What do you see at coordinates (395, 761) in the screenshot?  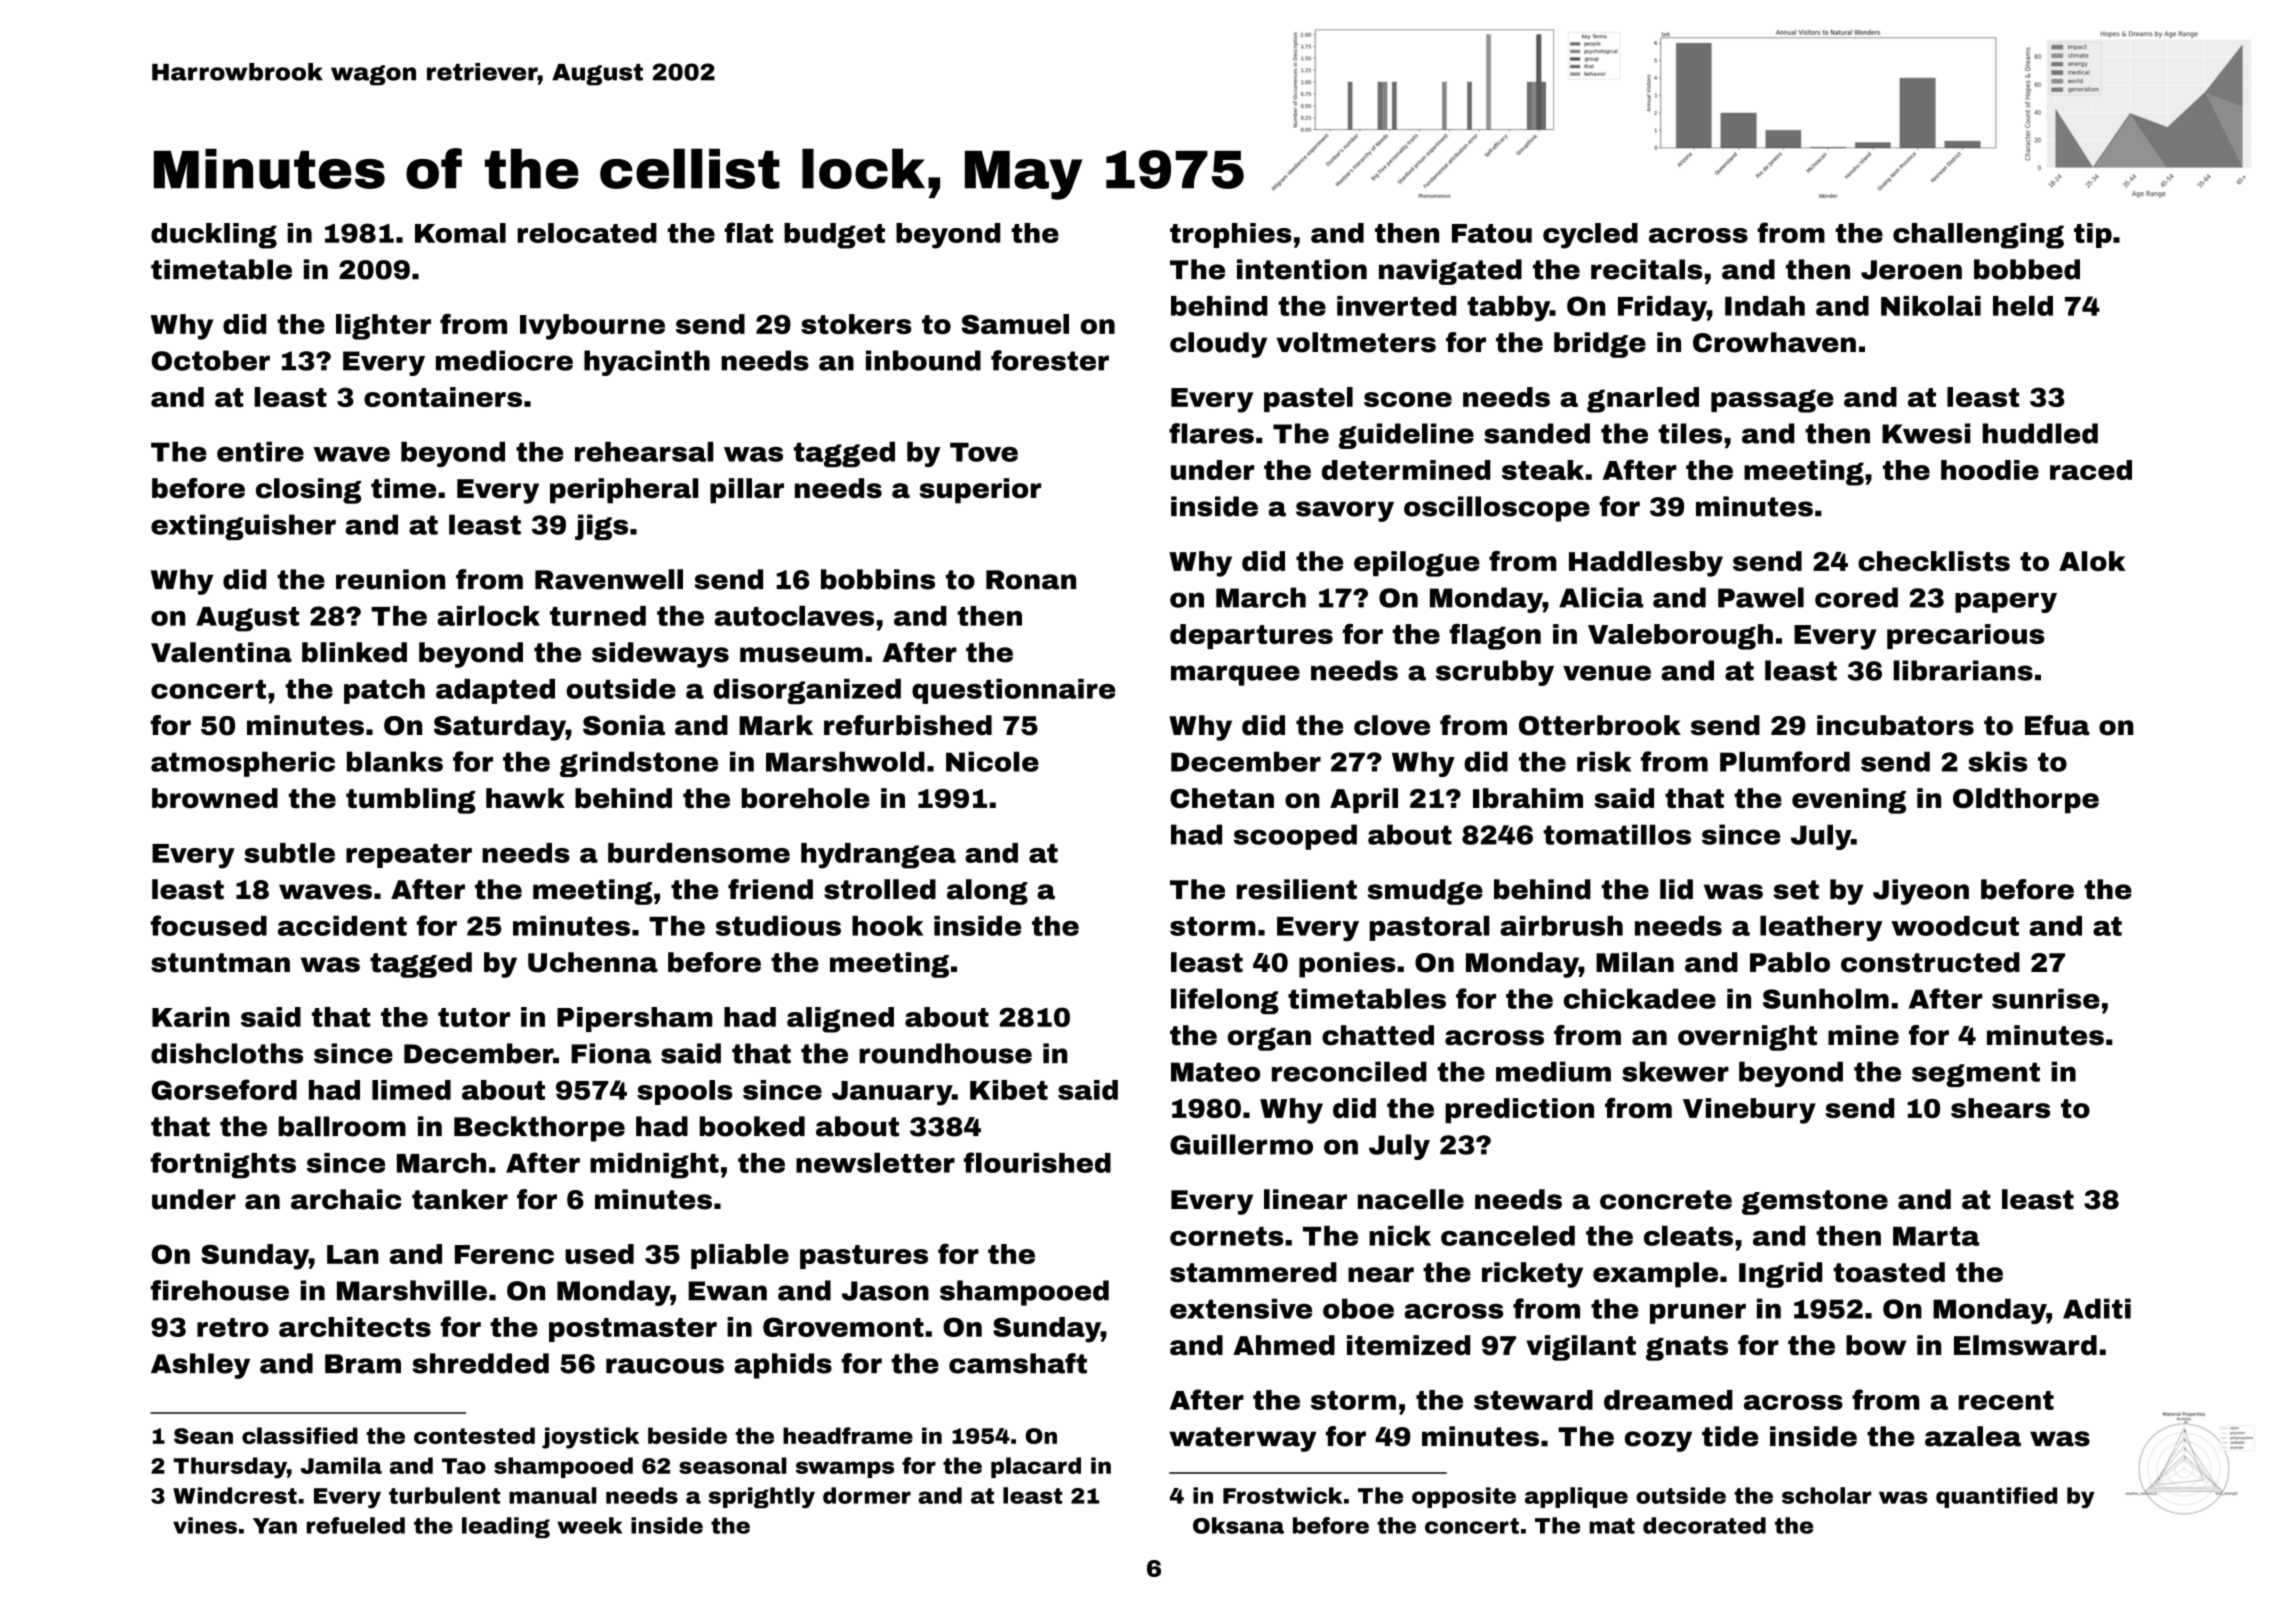 I see `blanks` at bounding box center [395, 761].
